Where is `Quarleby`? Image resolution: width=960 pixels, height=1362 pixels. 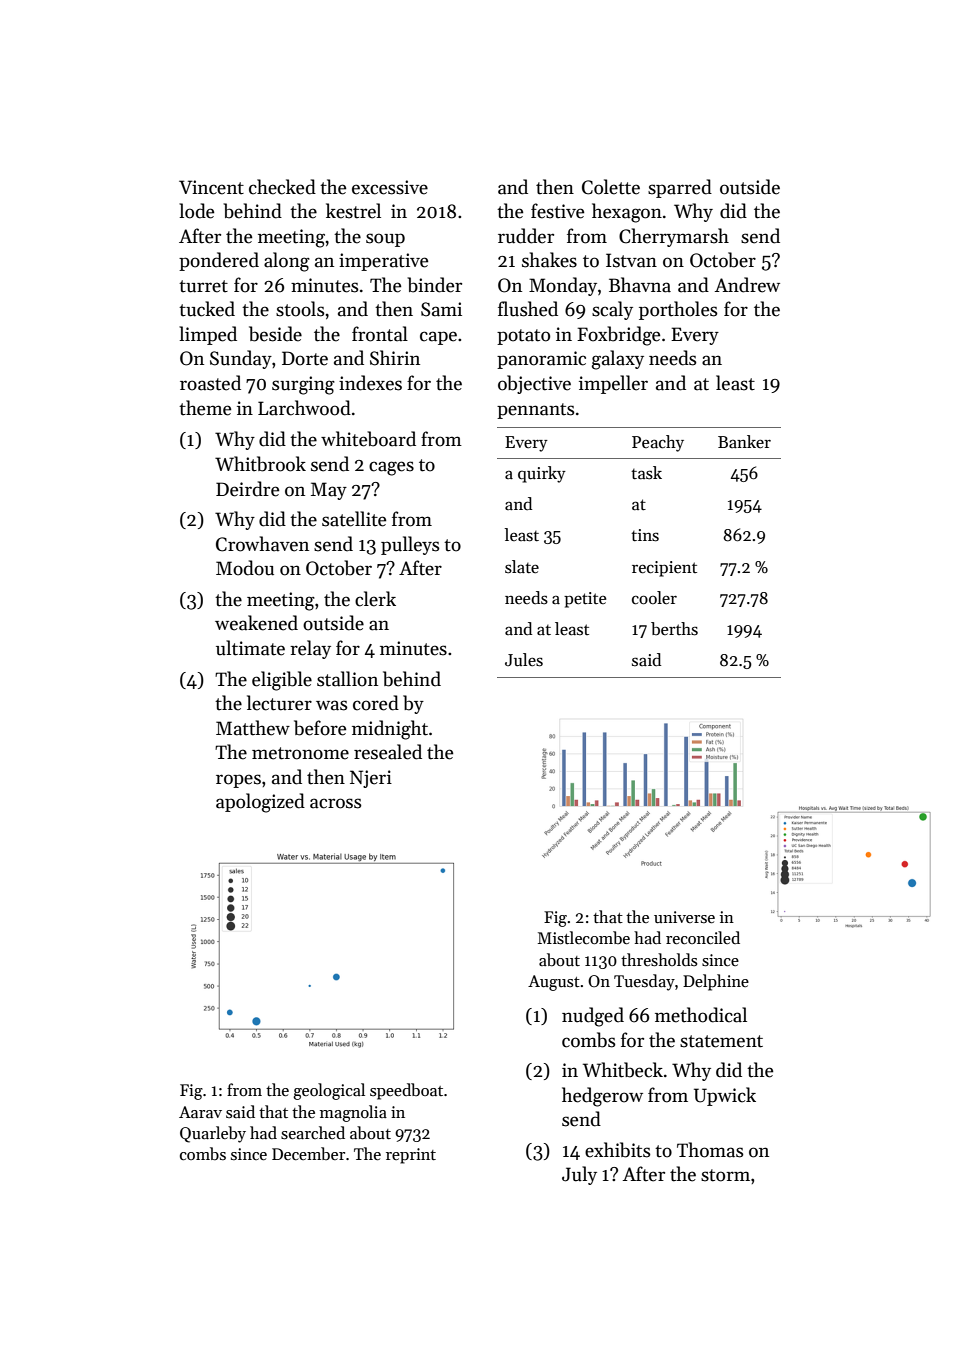 Quarleby is located at coordinates (213, 1134).
